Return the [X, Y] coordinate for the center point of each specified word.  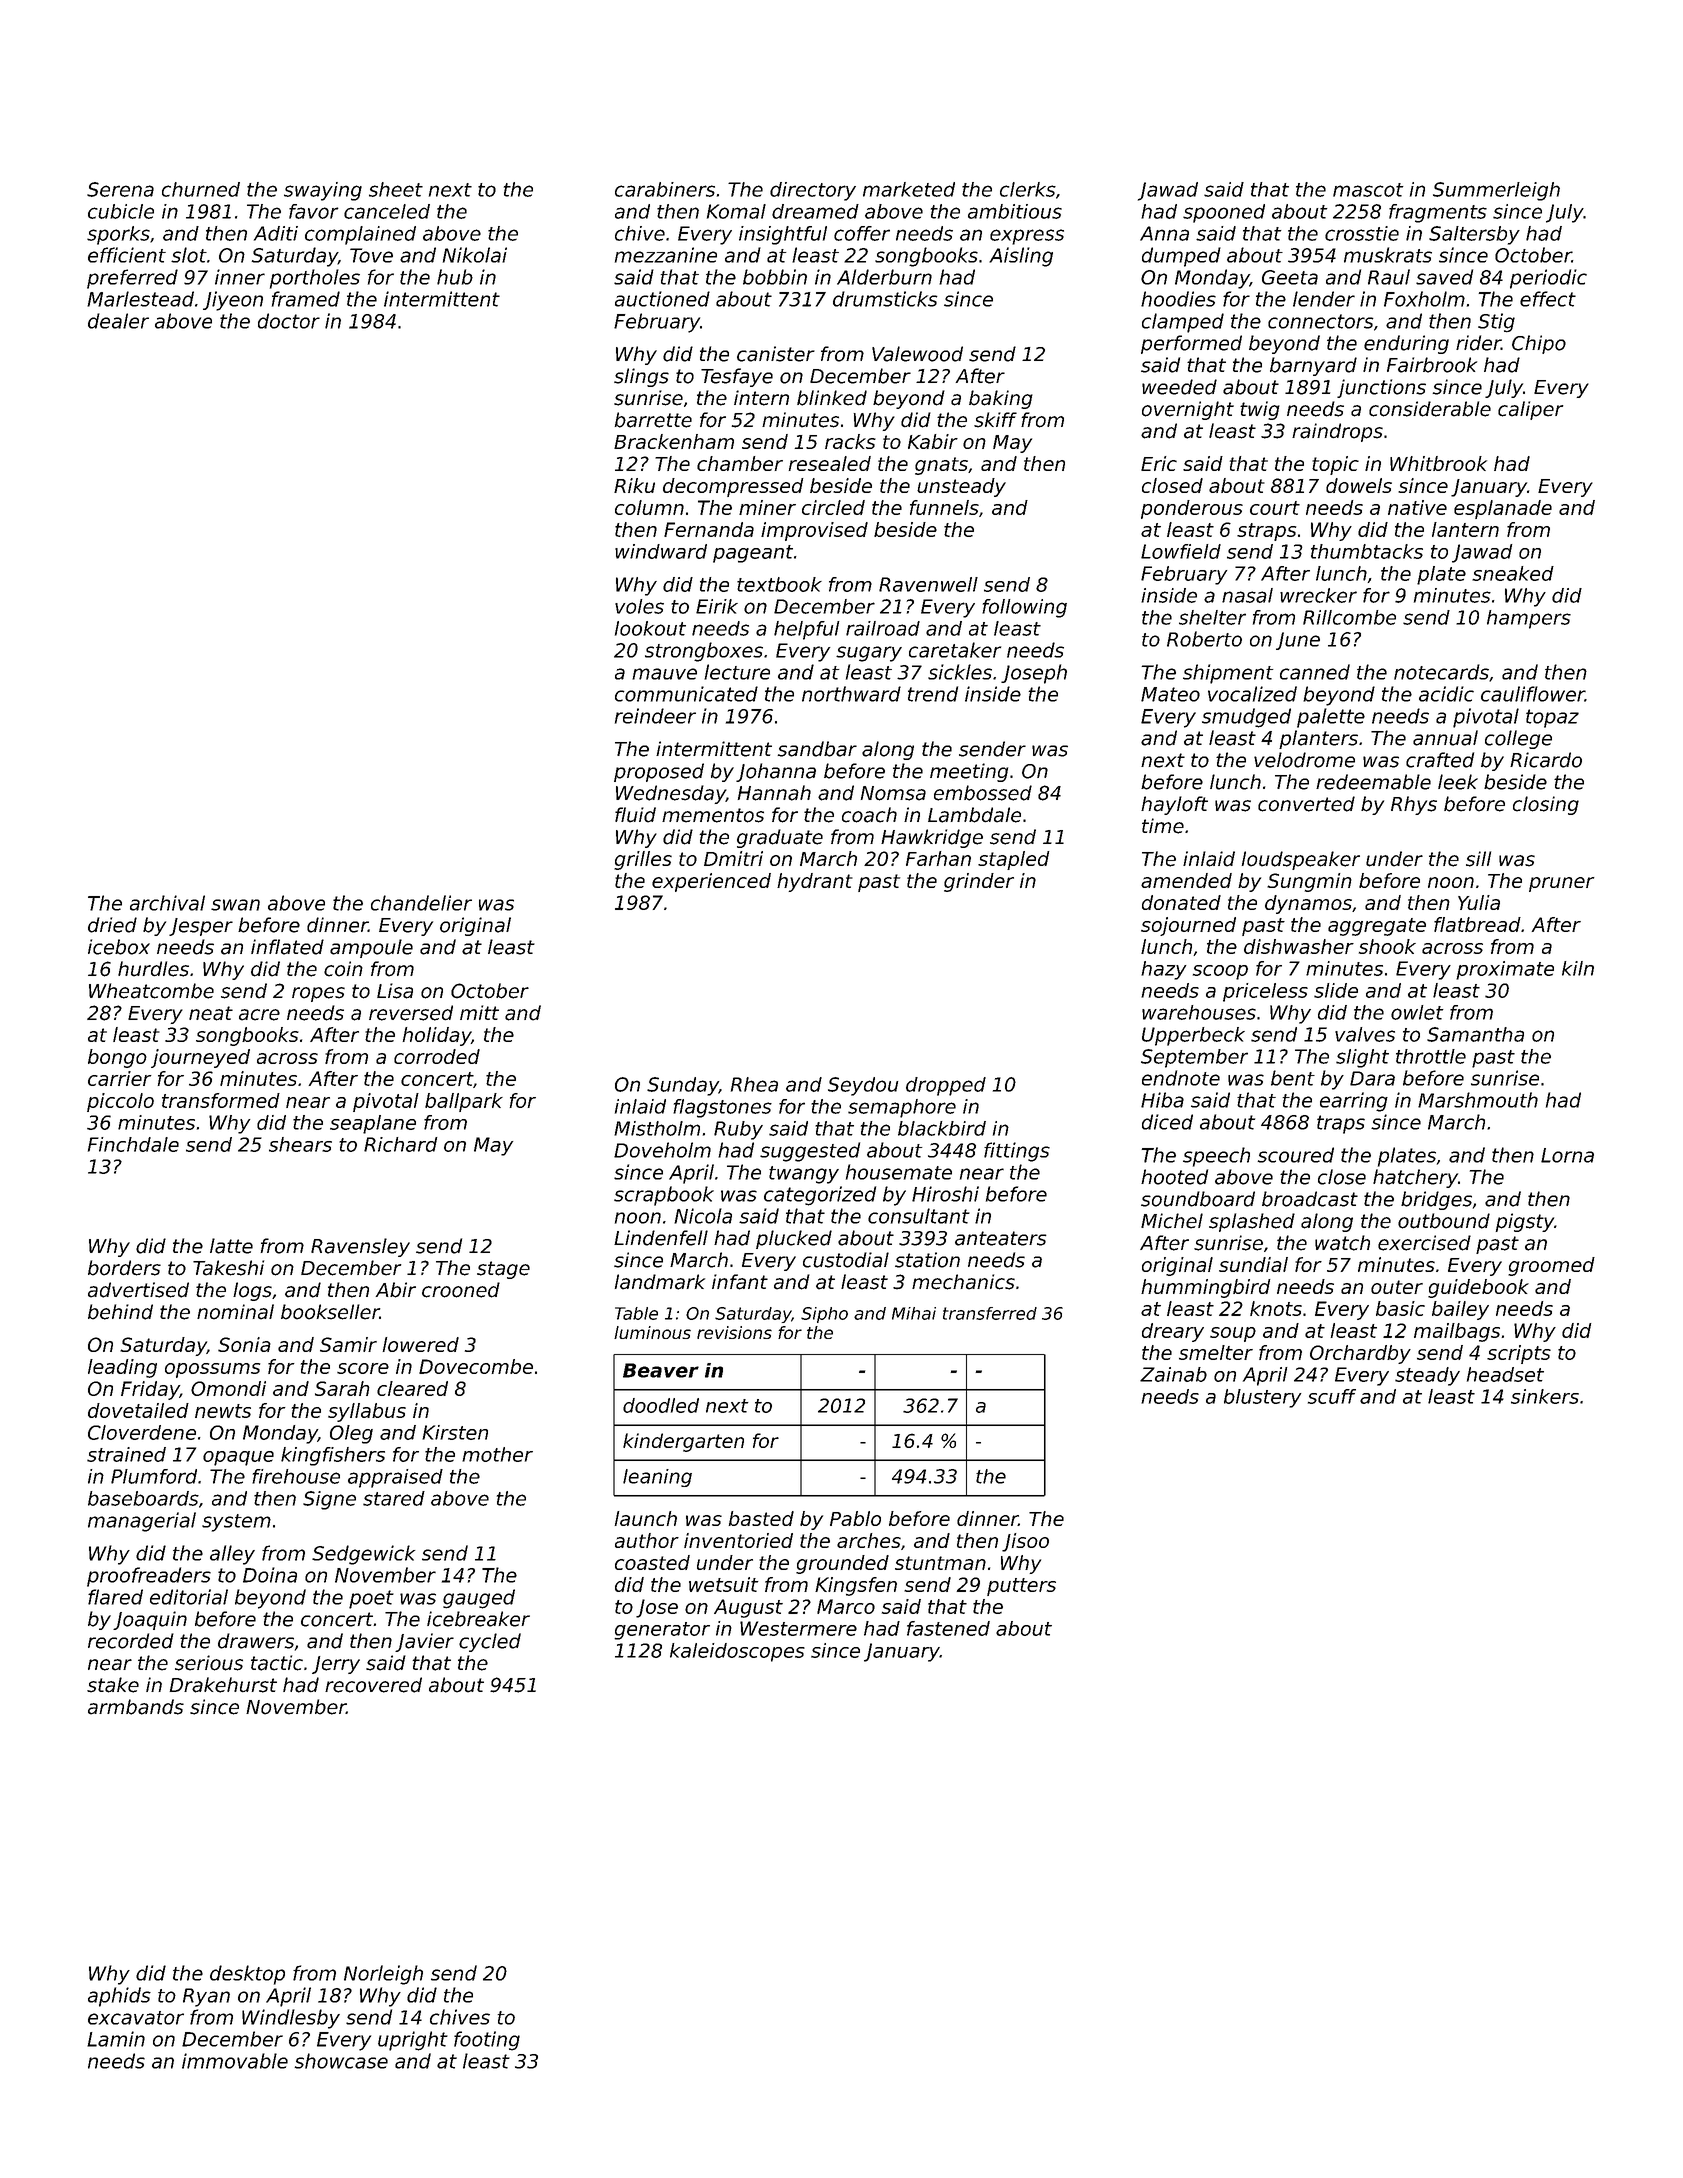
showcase [341, 2061]
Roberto [1204, 639]
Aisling [1021, 257]
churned [201, 189]
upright [413, 2041]
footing [487, 2041]
